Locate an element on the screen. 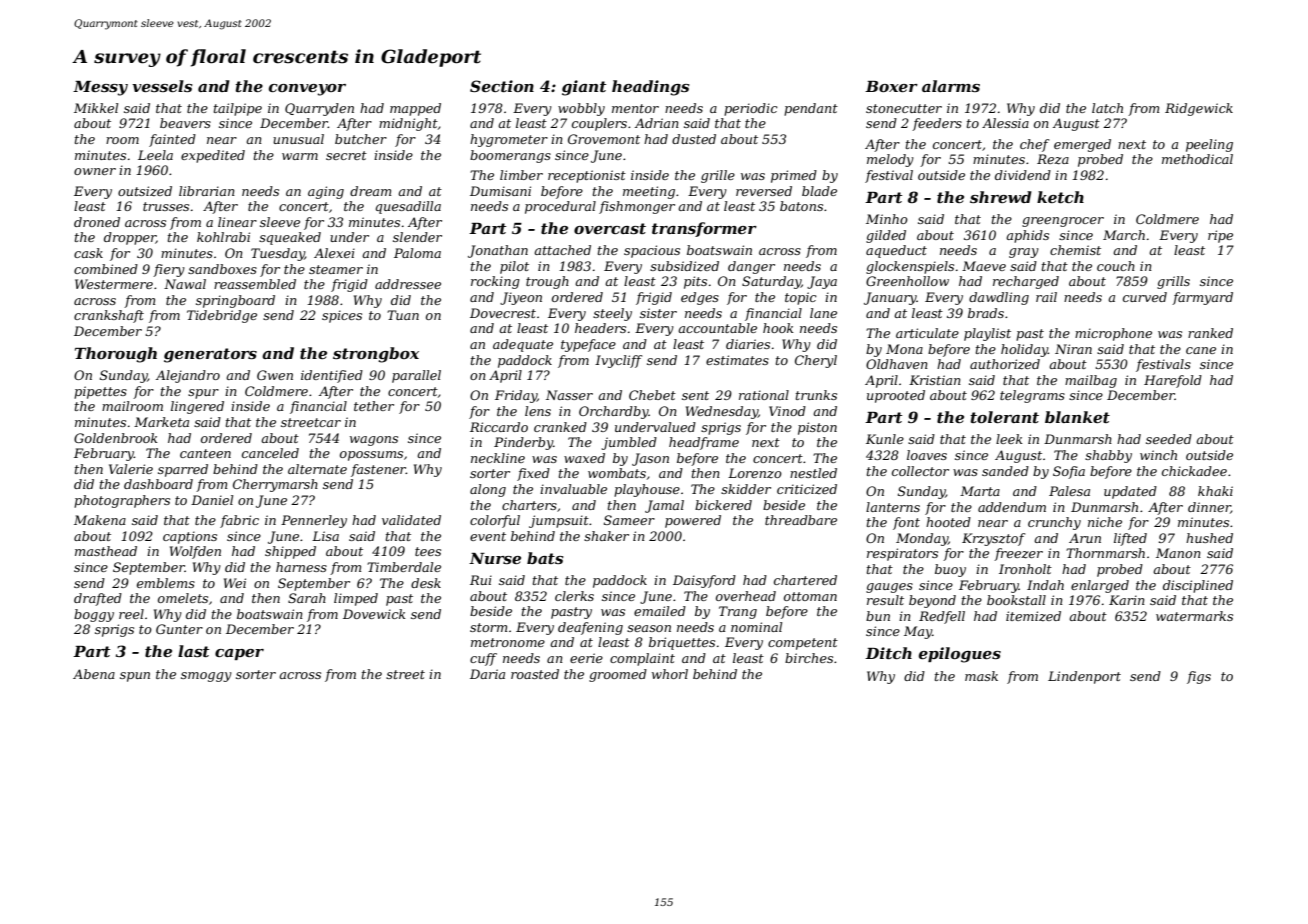 The image size is (1308, 924). May is located at coordinates (918, 632).
